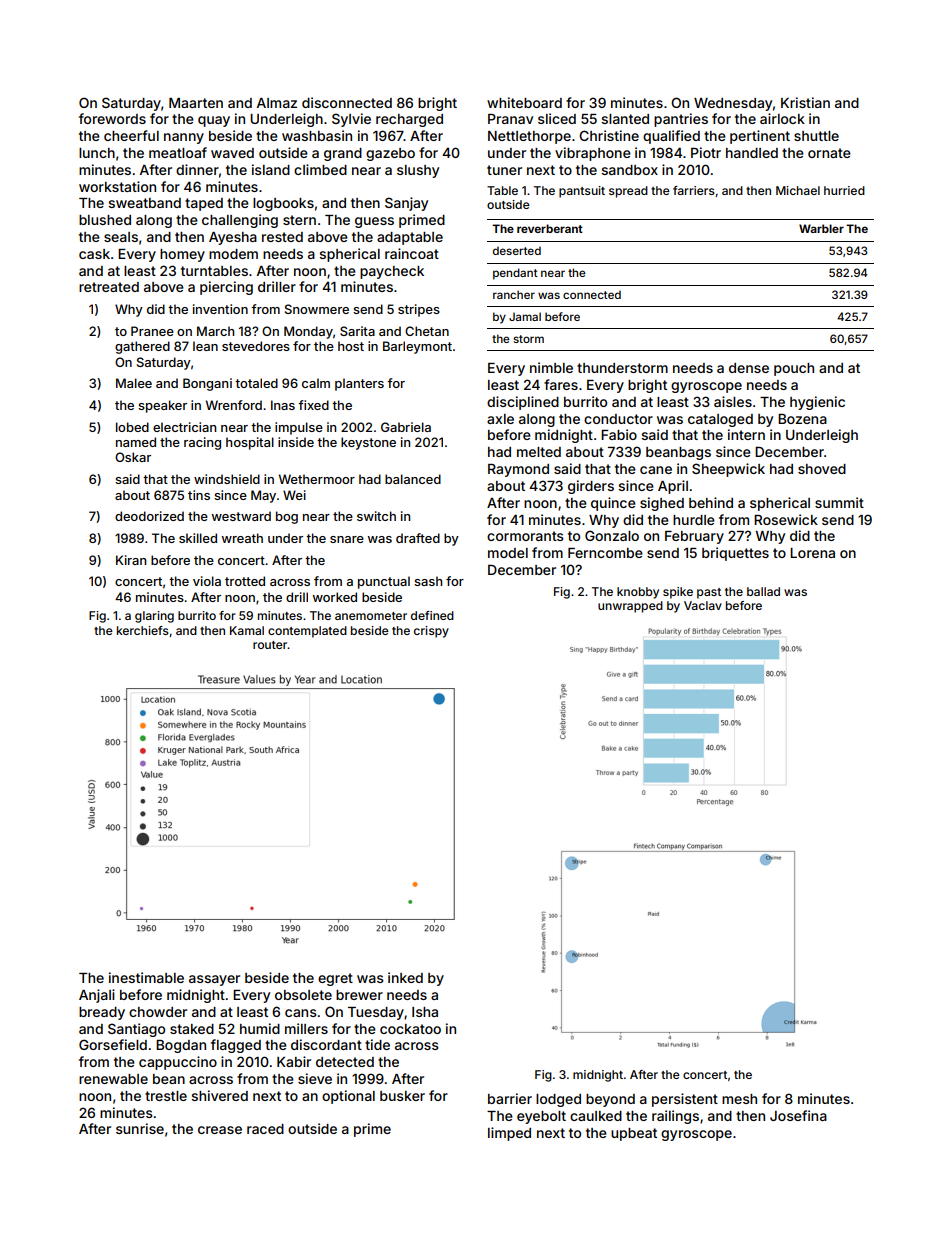  What do you see at coordinates (214, 121) in the image?
I see `quay` at bounding box center [214, 121].
